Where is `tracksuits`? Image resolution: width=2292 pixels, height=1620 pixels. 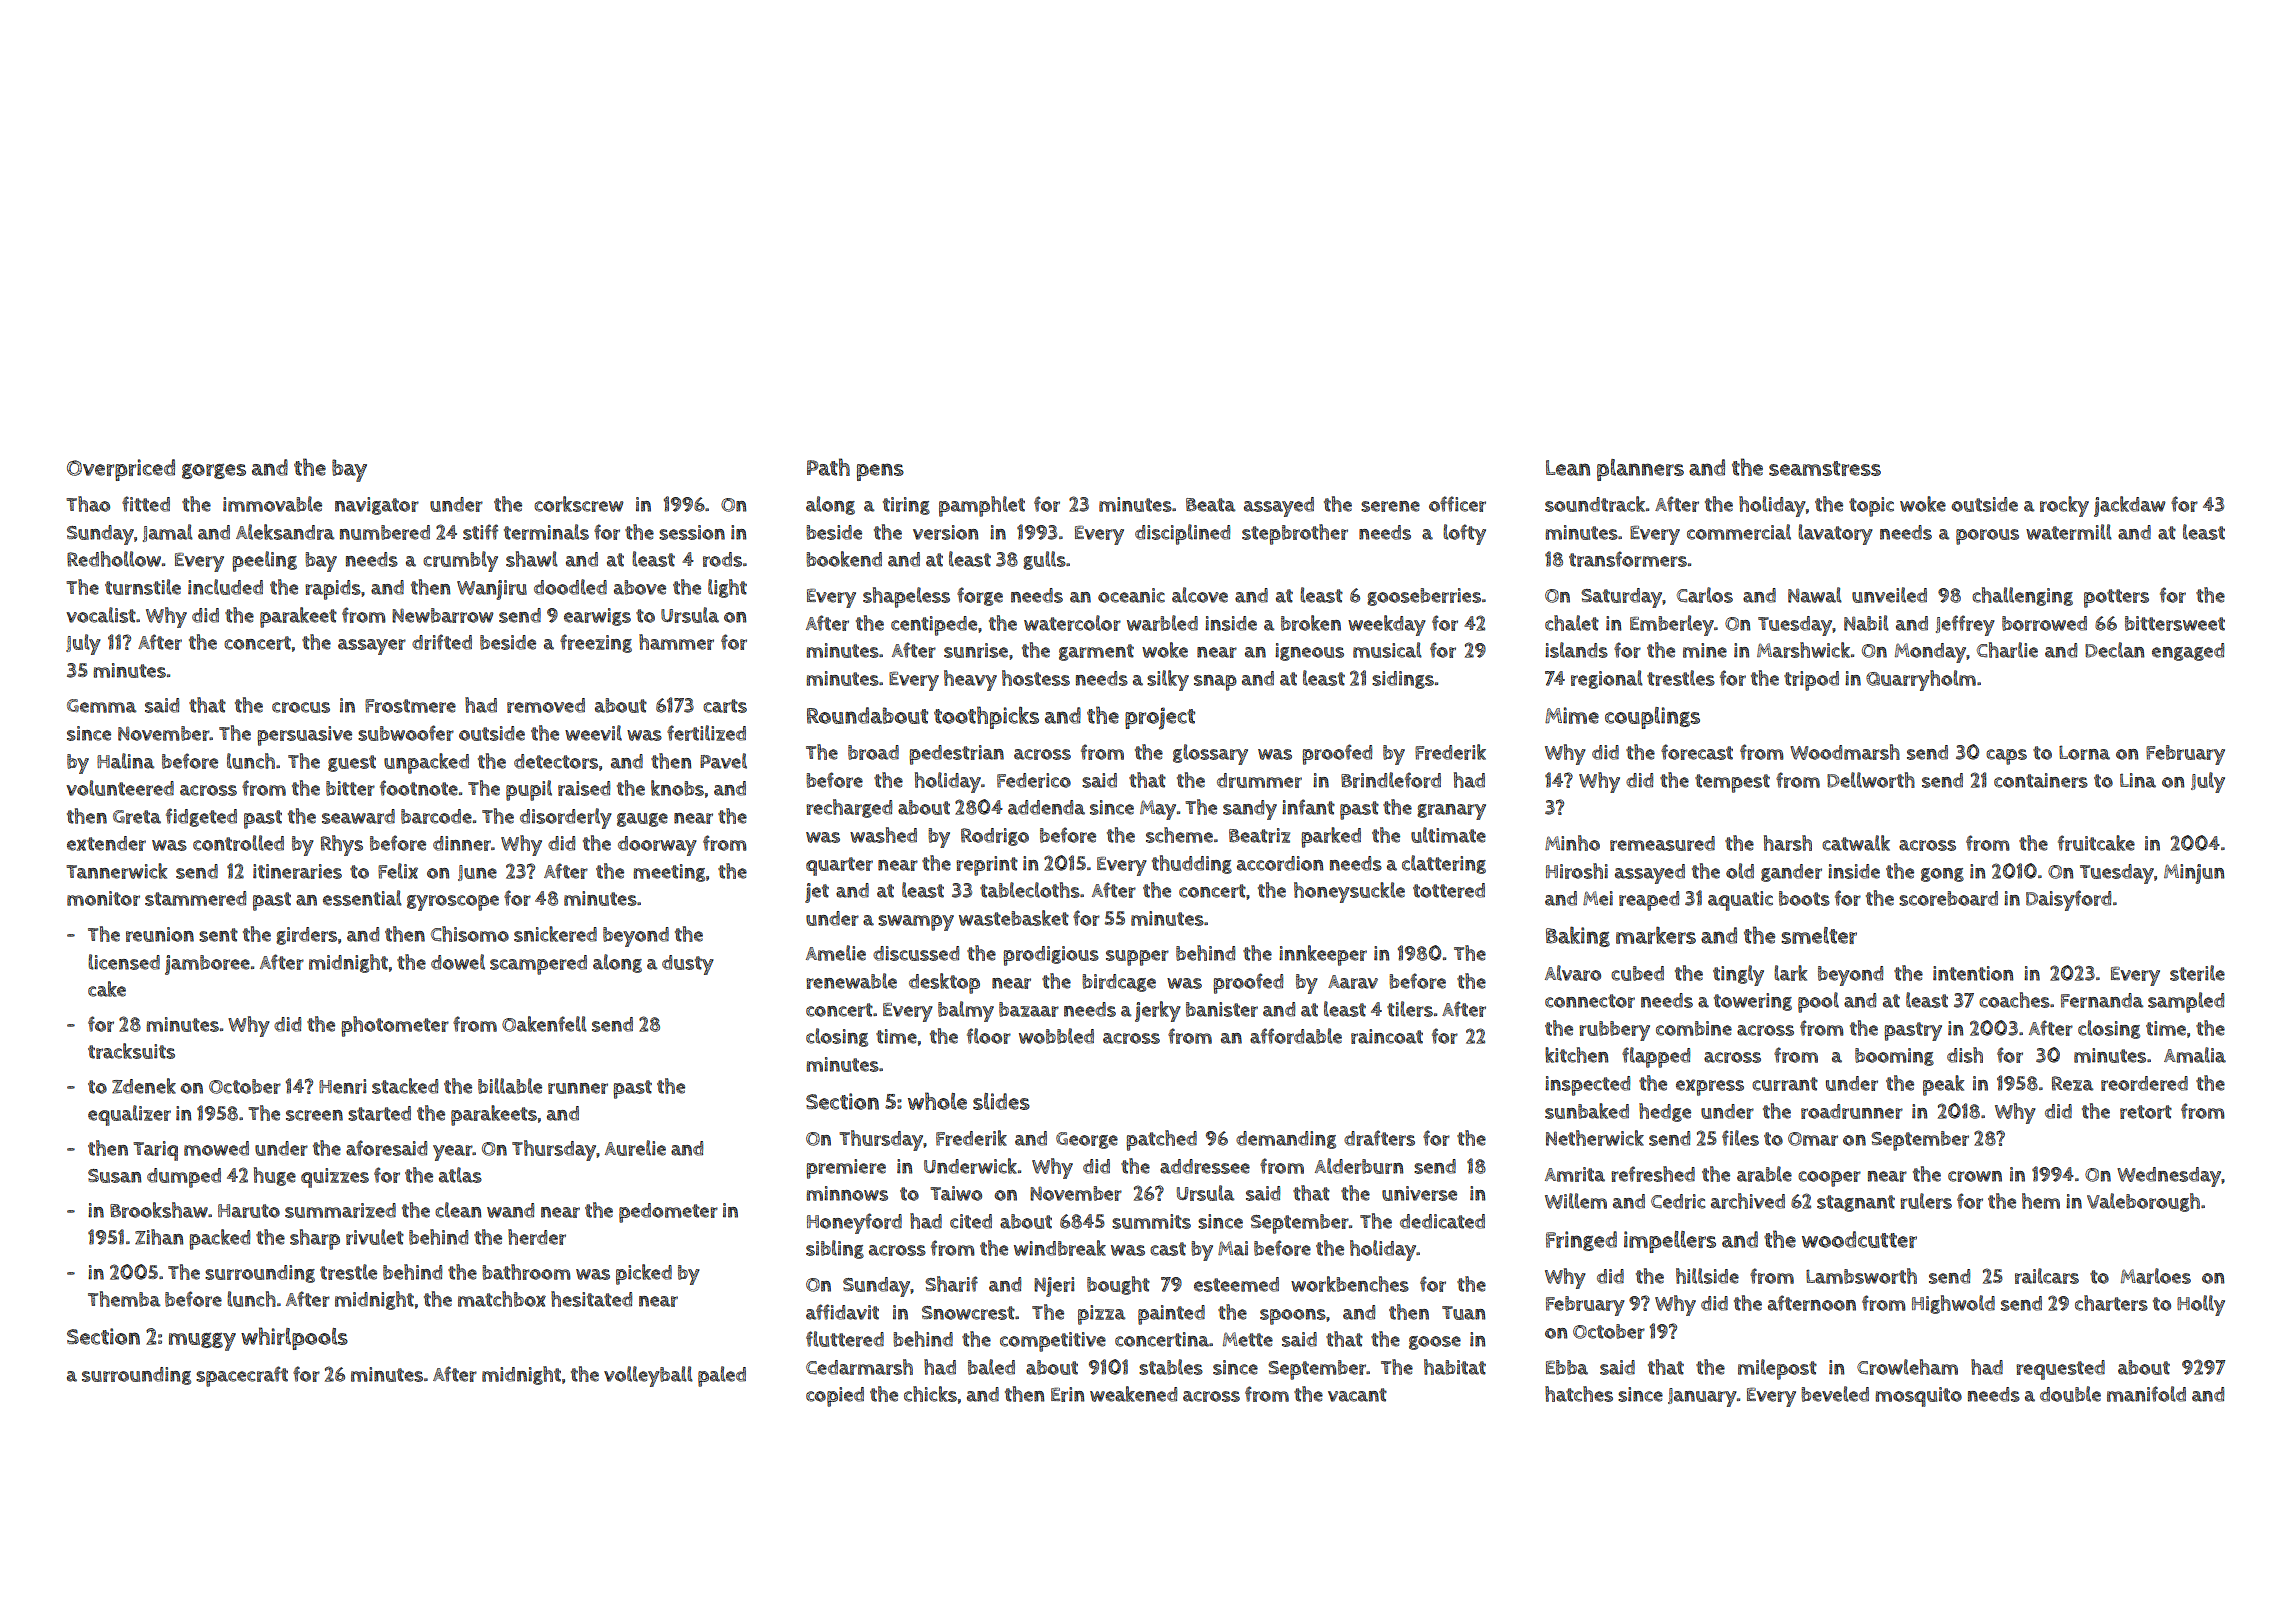
tracksuits is located at coordinates (131, 1051).
